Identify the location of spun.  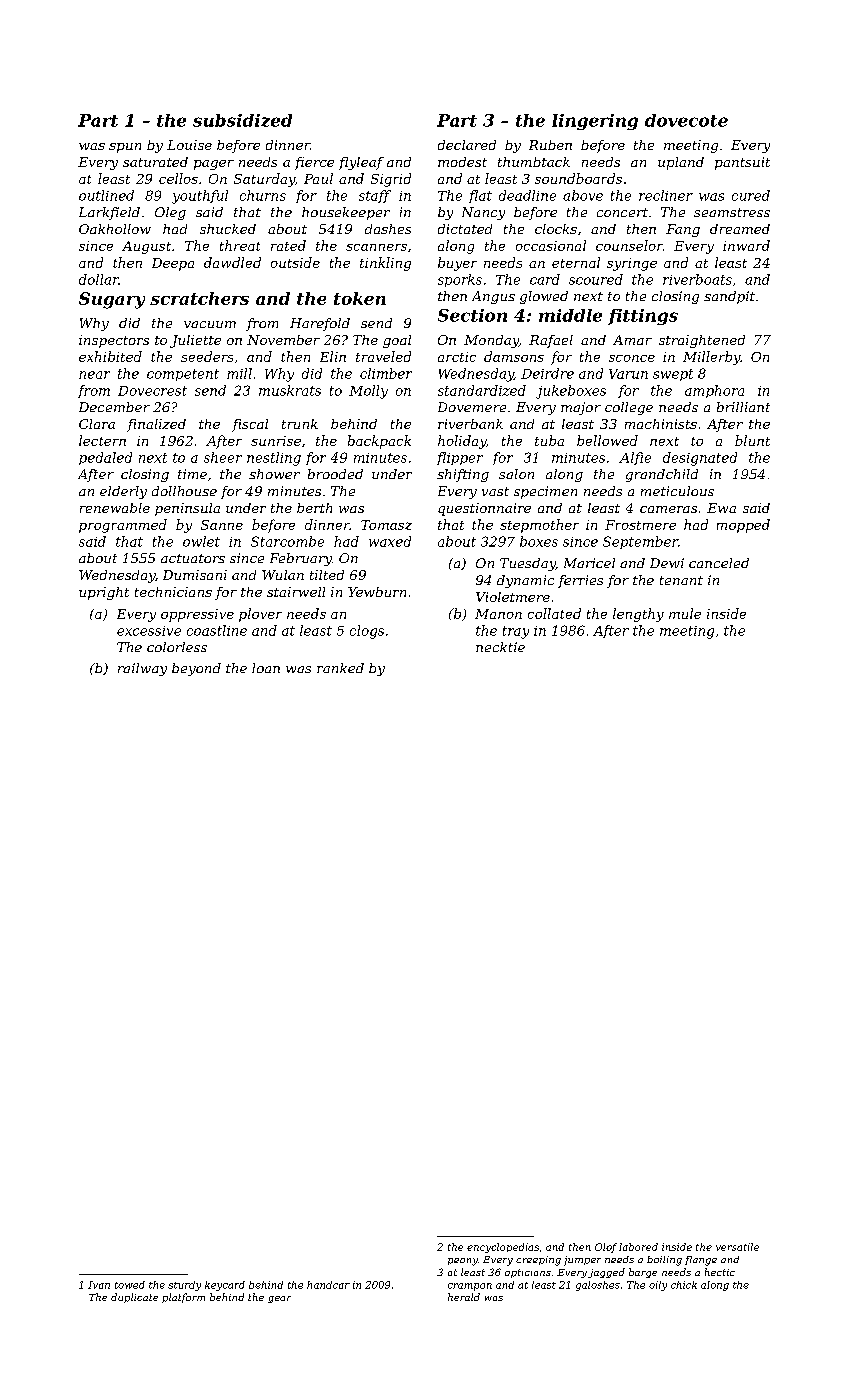
(125, 148).
